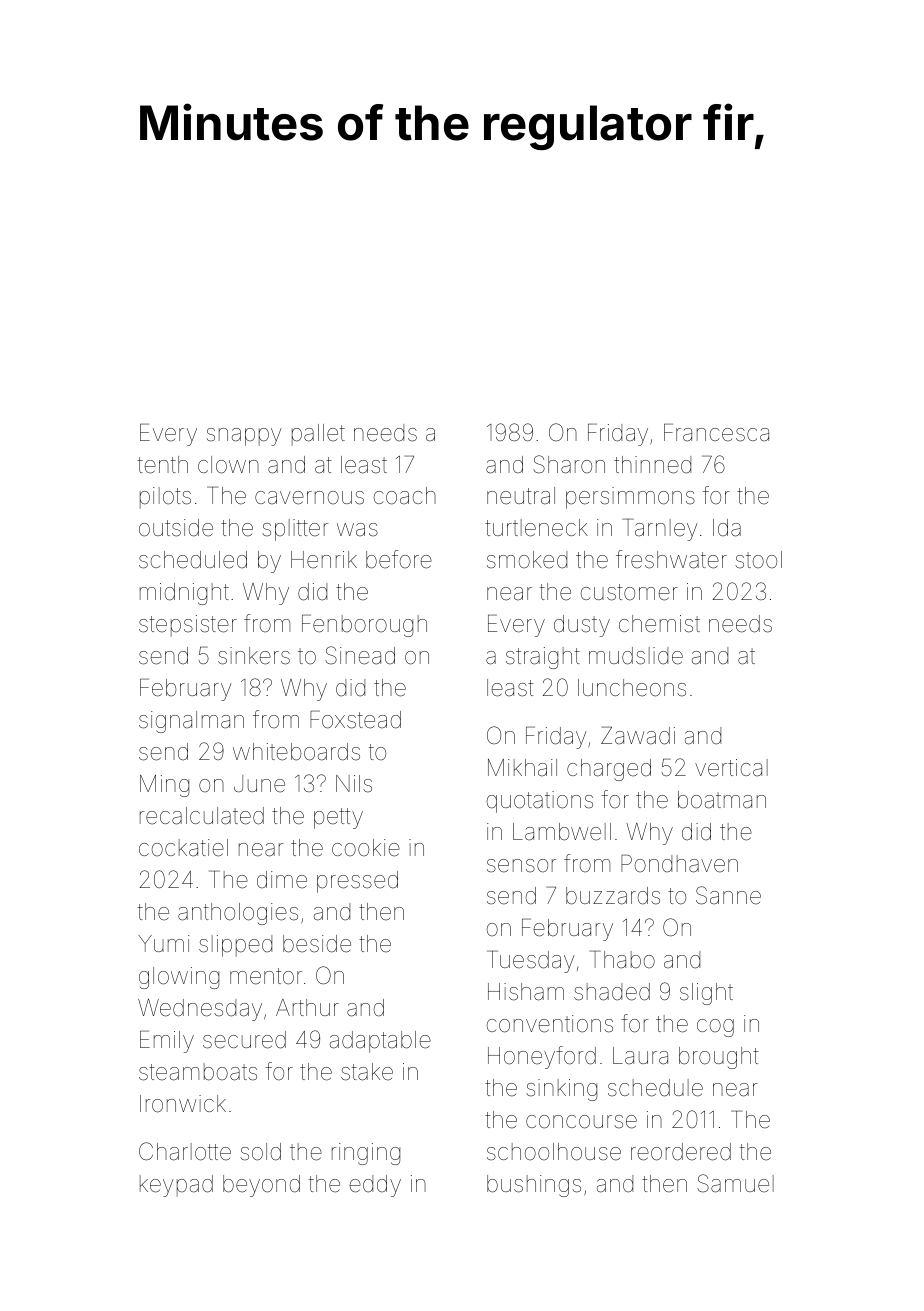  Describe the element at coordinates (522, 767) in the screenshot. I see `Mikhail` at that location.
